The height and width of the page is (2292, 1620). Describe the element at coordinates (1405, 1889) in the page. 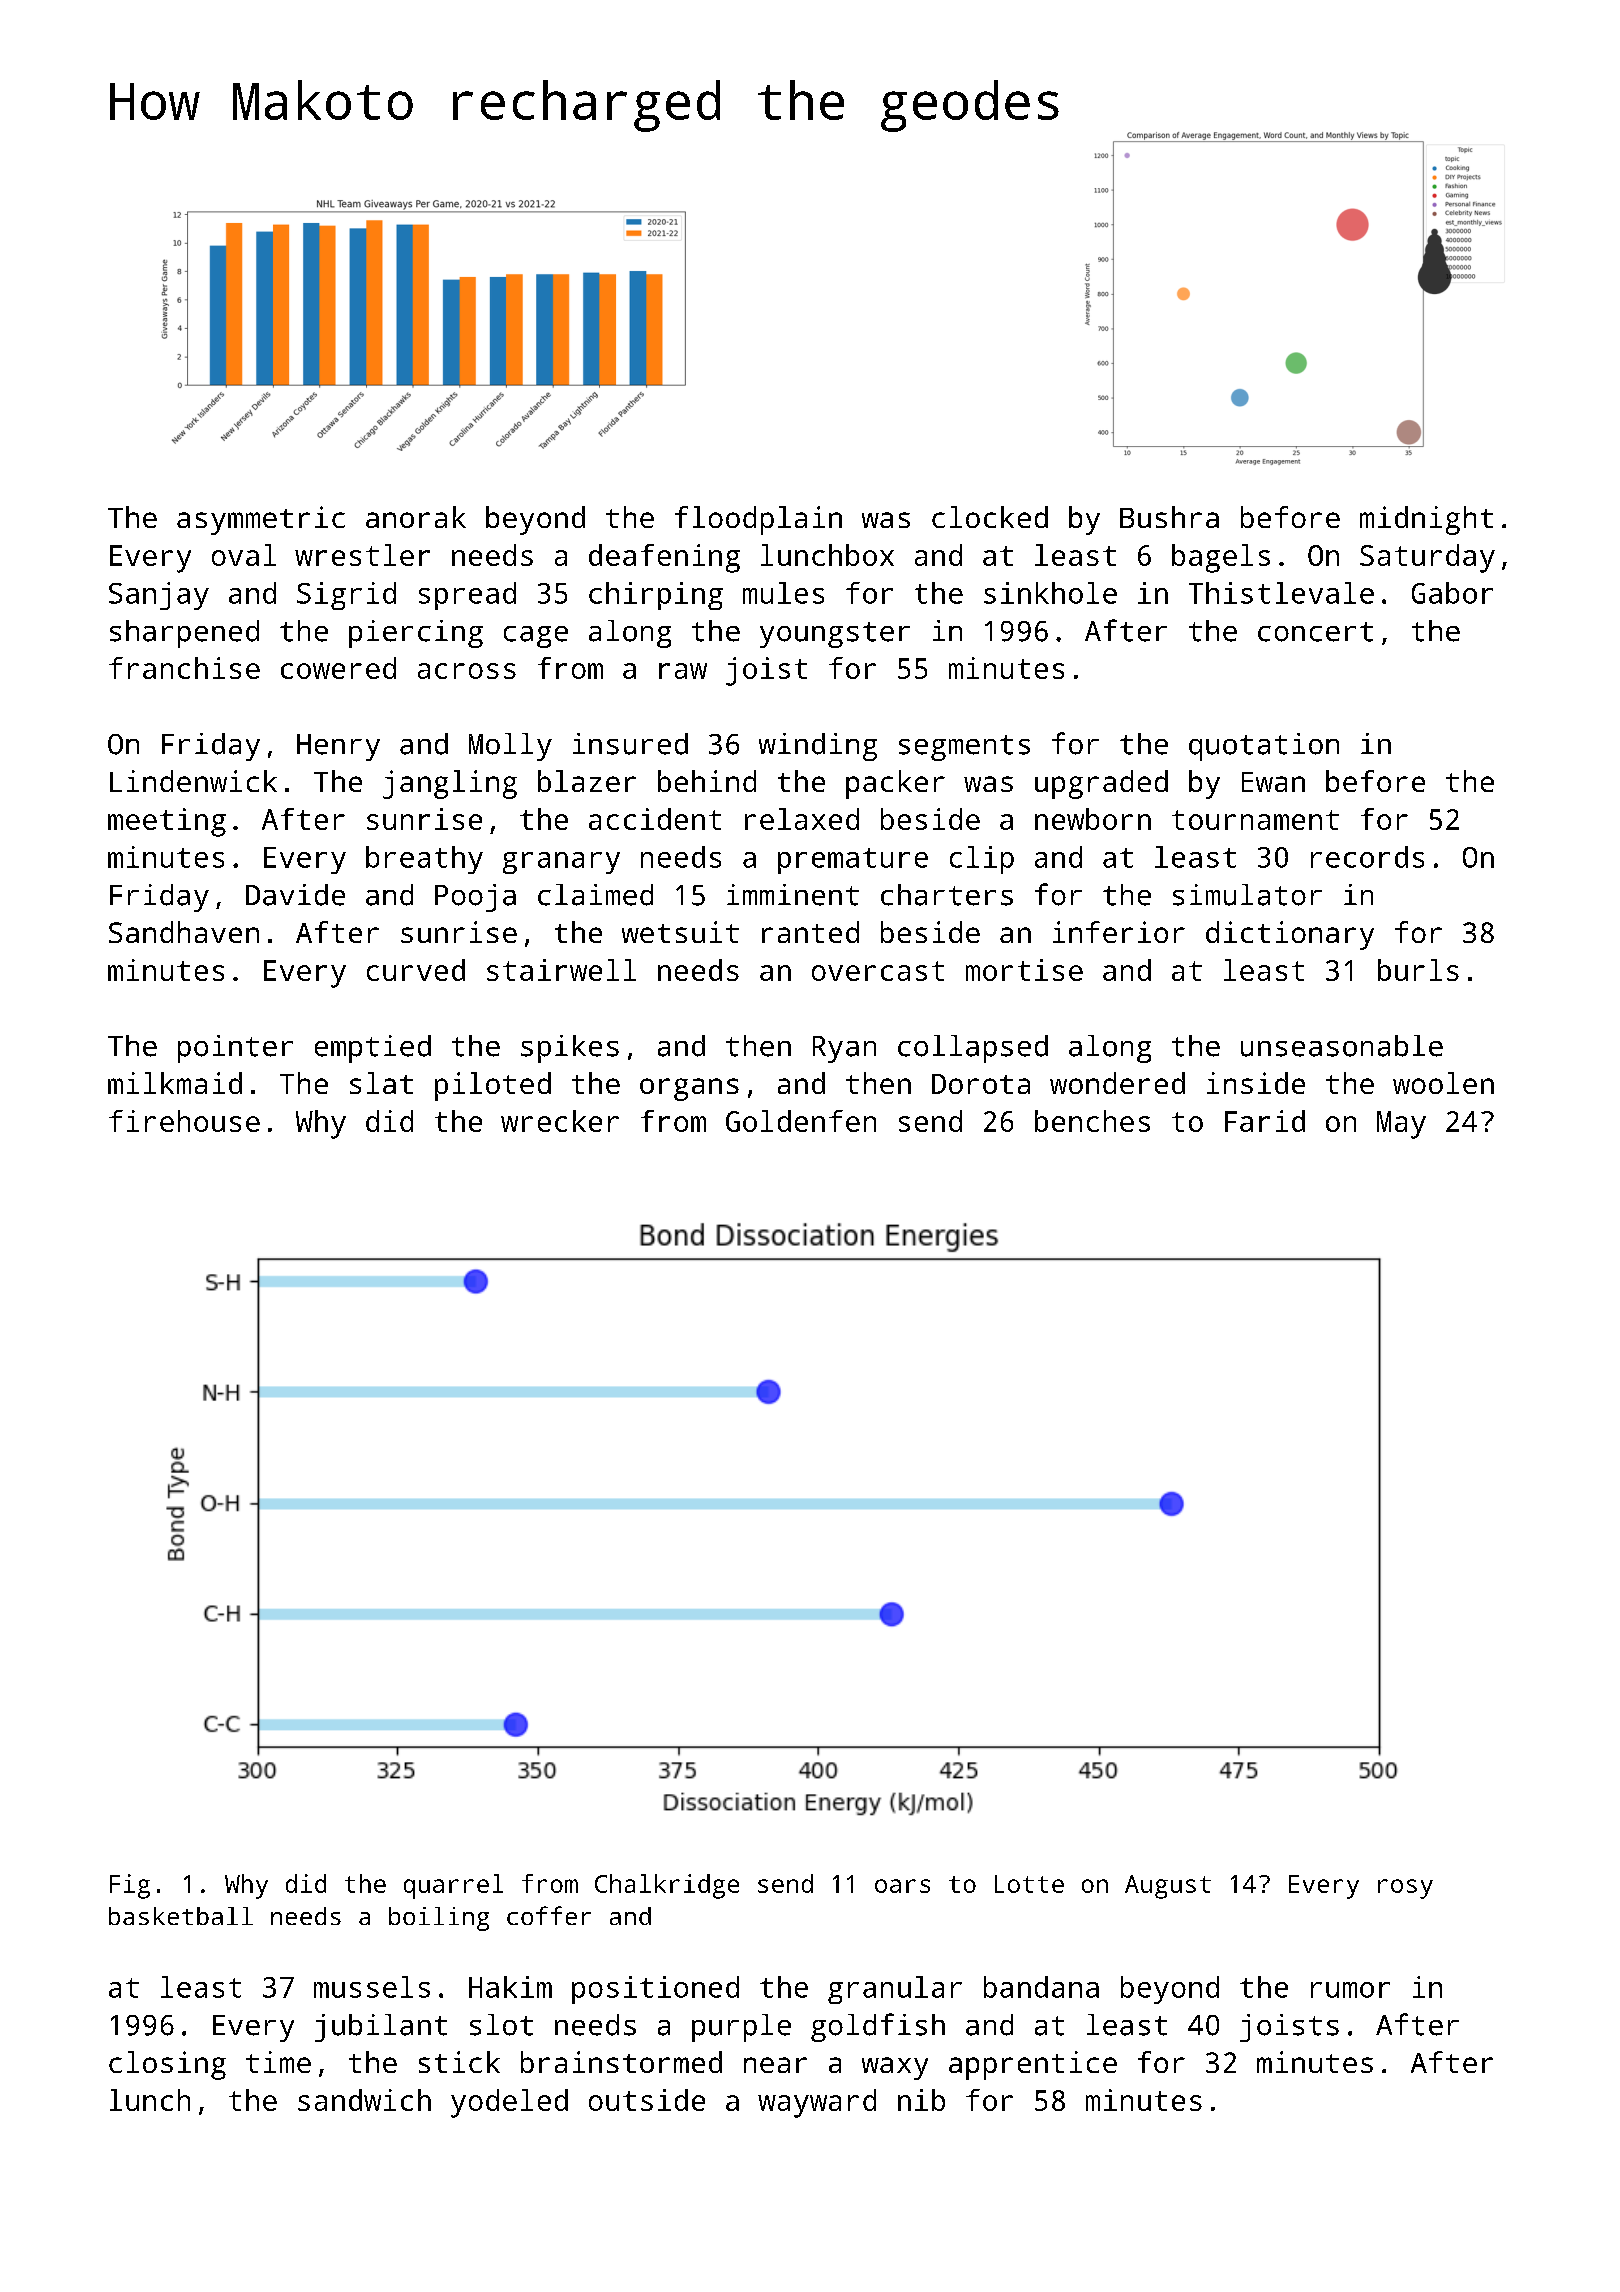

I see `rosy` at that location.
